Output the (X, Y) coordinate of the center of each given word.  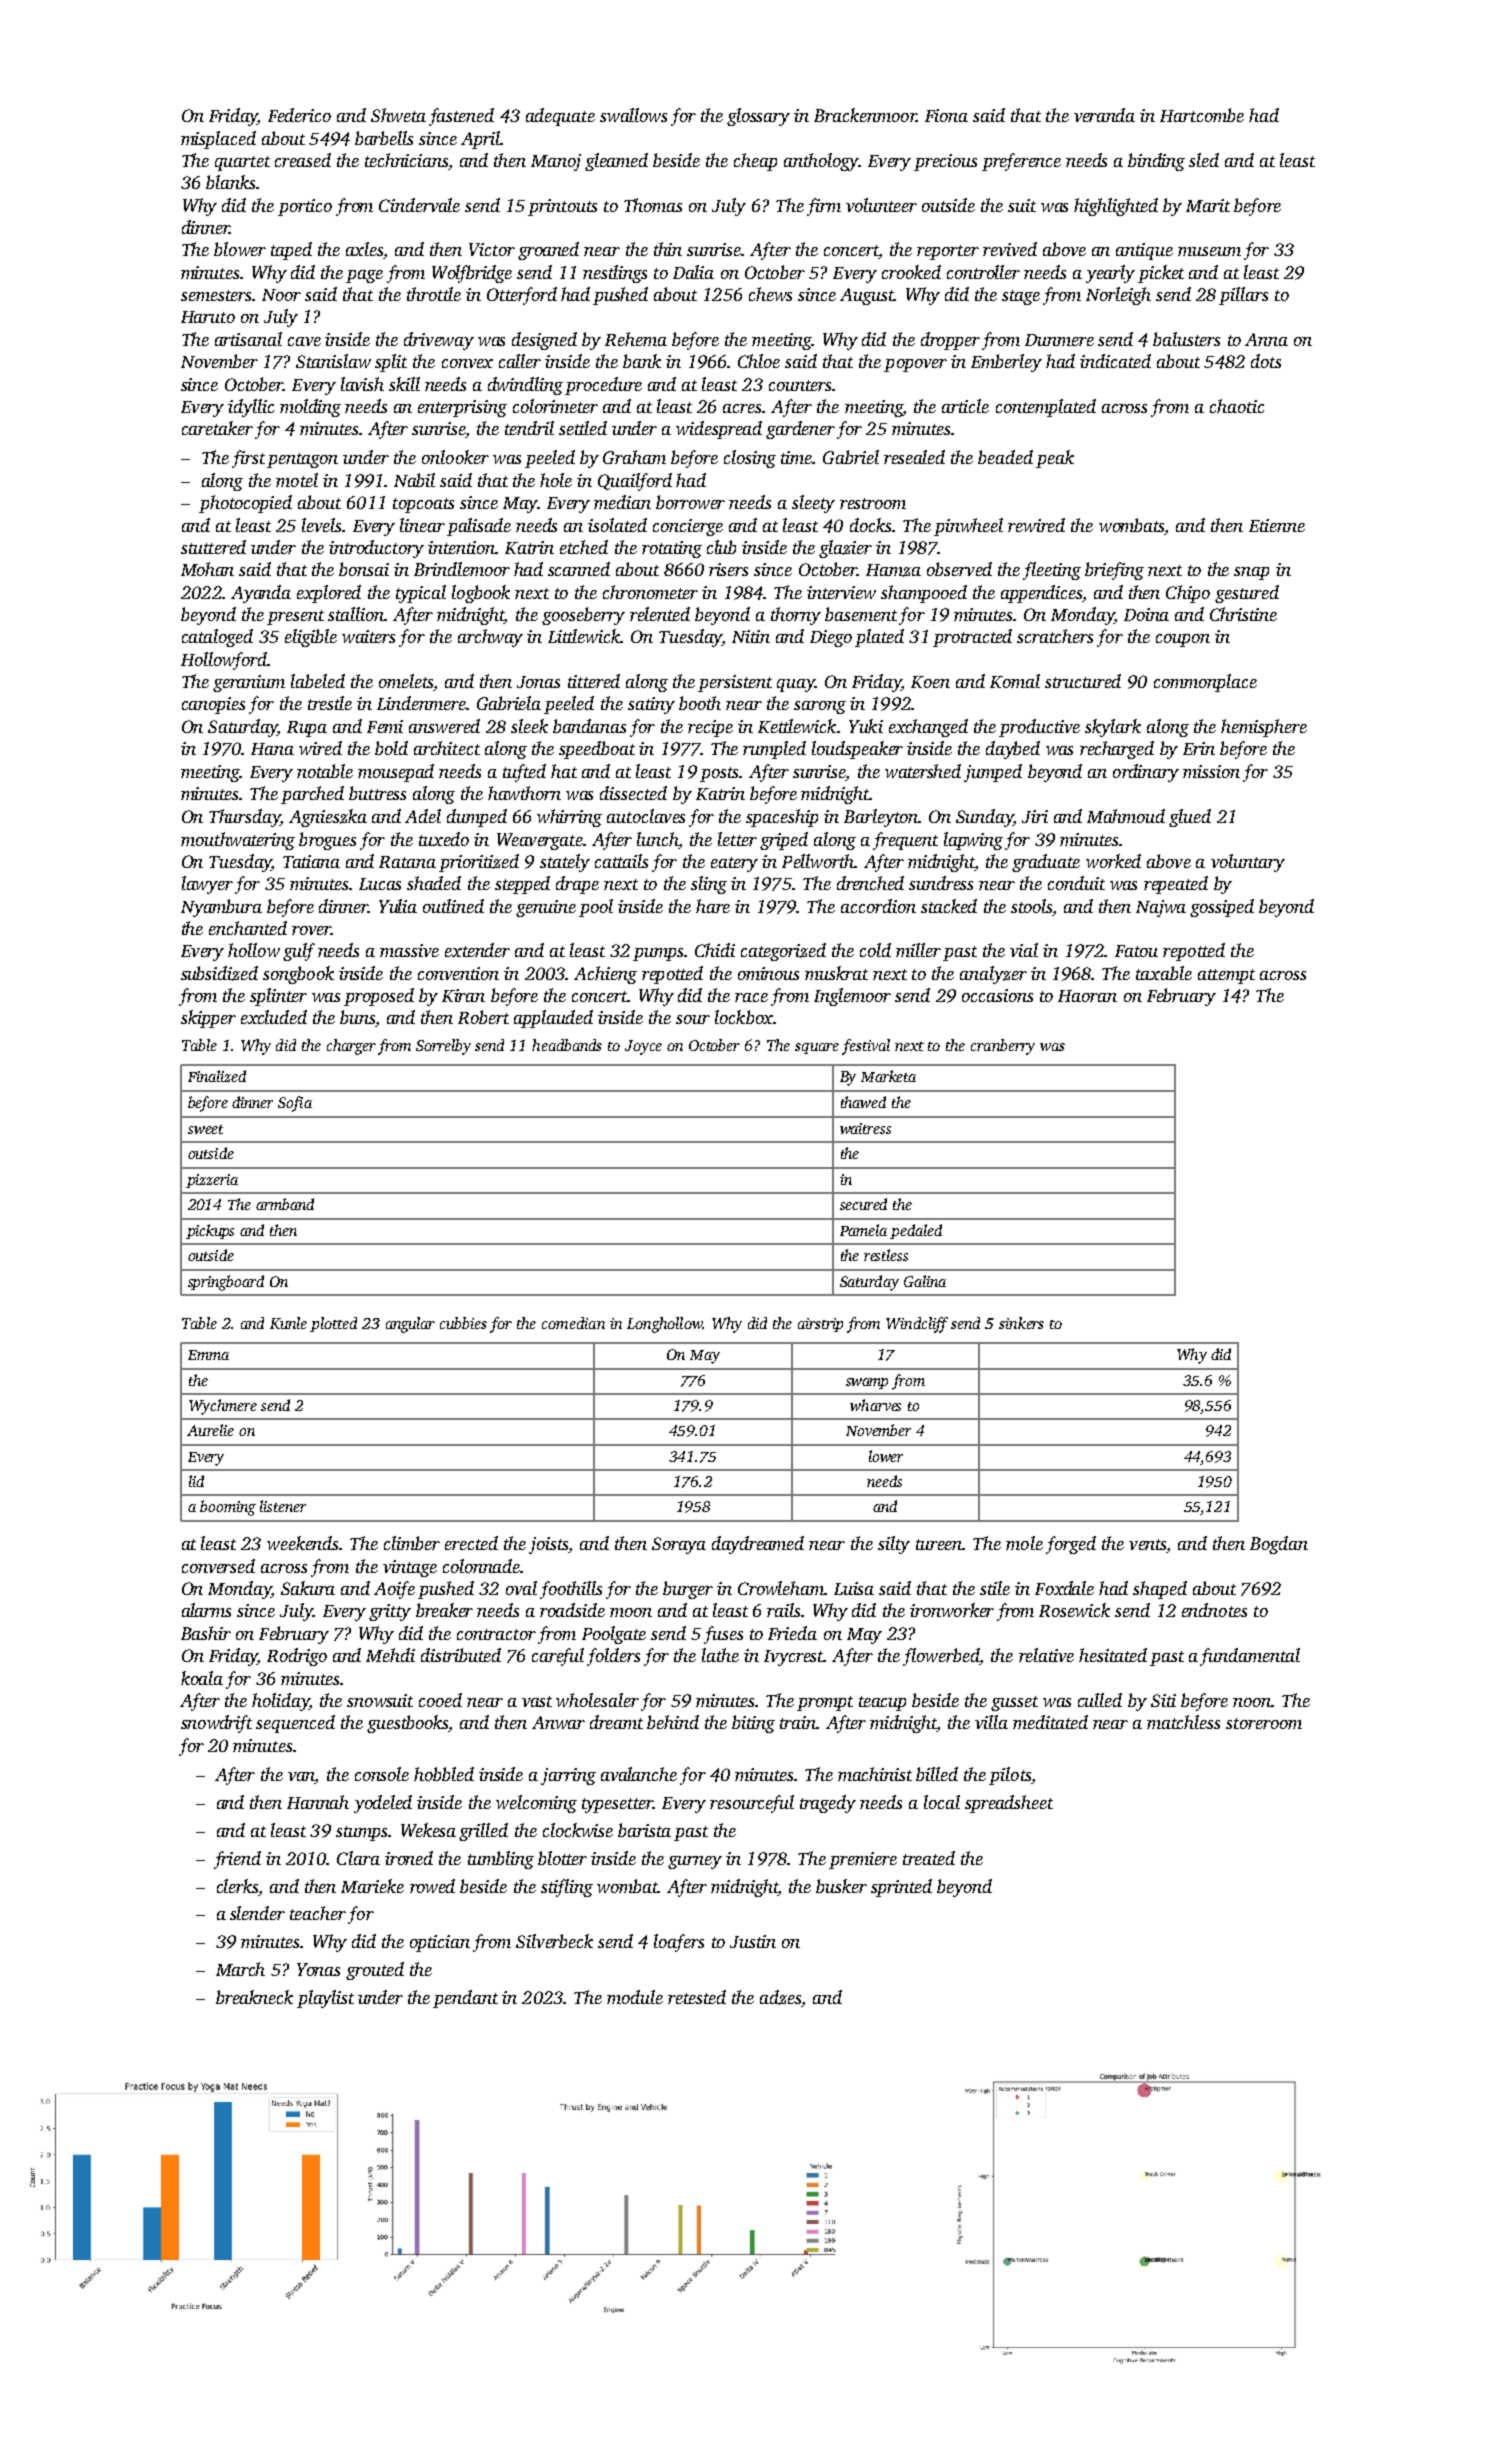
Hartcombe (1202, 115)
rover (311, 930)
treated (929, 1858)
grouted (375, 1971)
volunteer (881, 205)
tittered (594, 681)
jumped (993, 773)
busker (841, 1886)
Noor (281, 295)
